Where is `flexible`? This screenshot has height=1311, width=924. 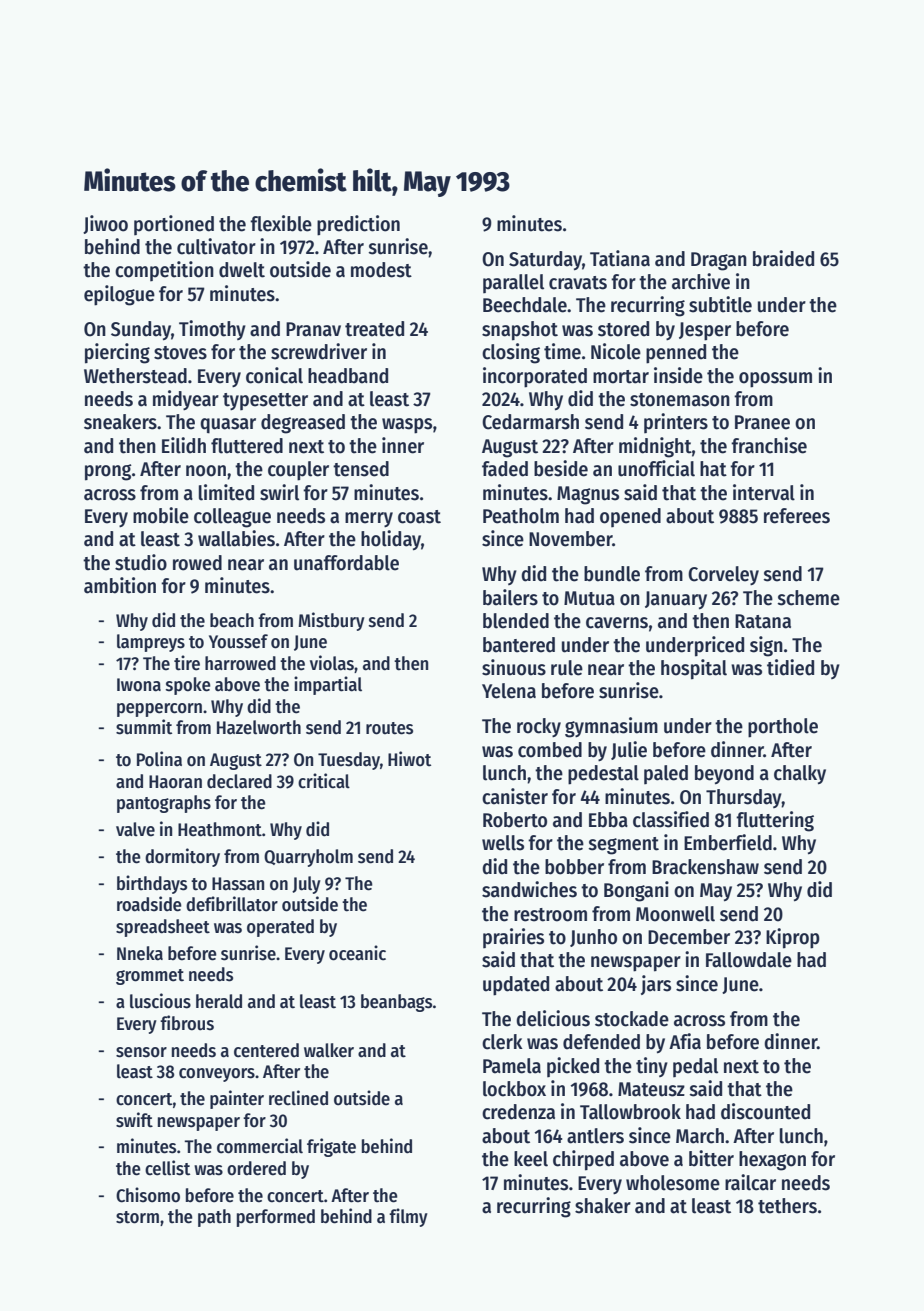 flexible is located at coordinates (281, 223).
